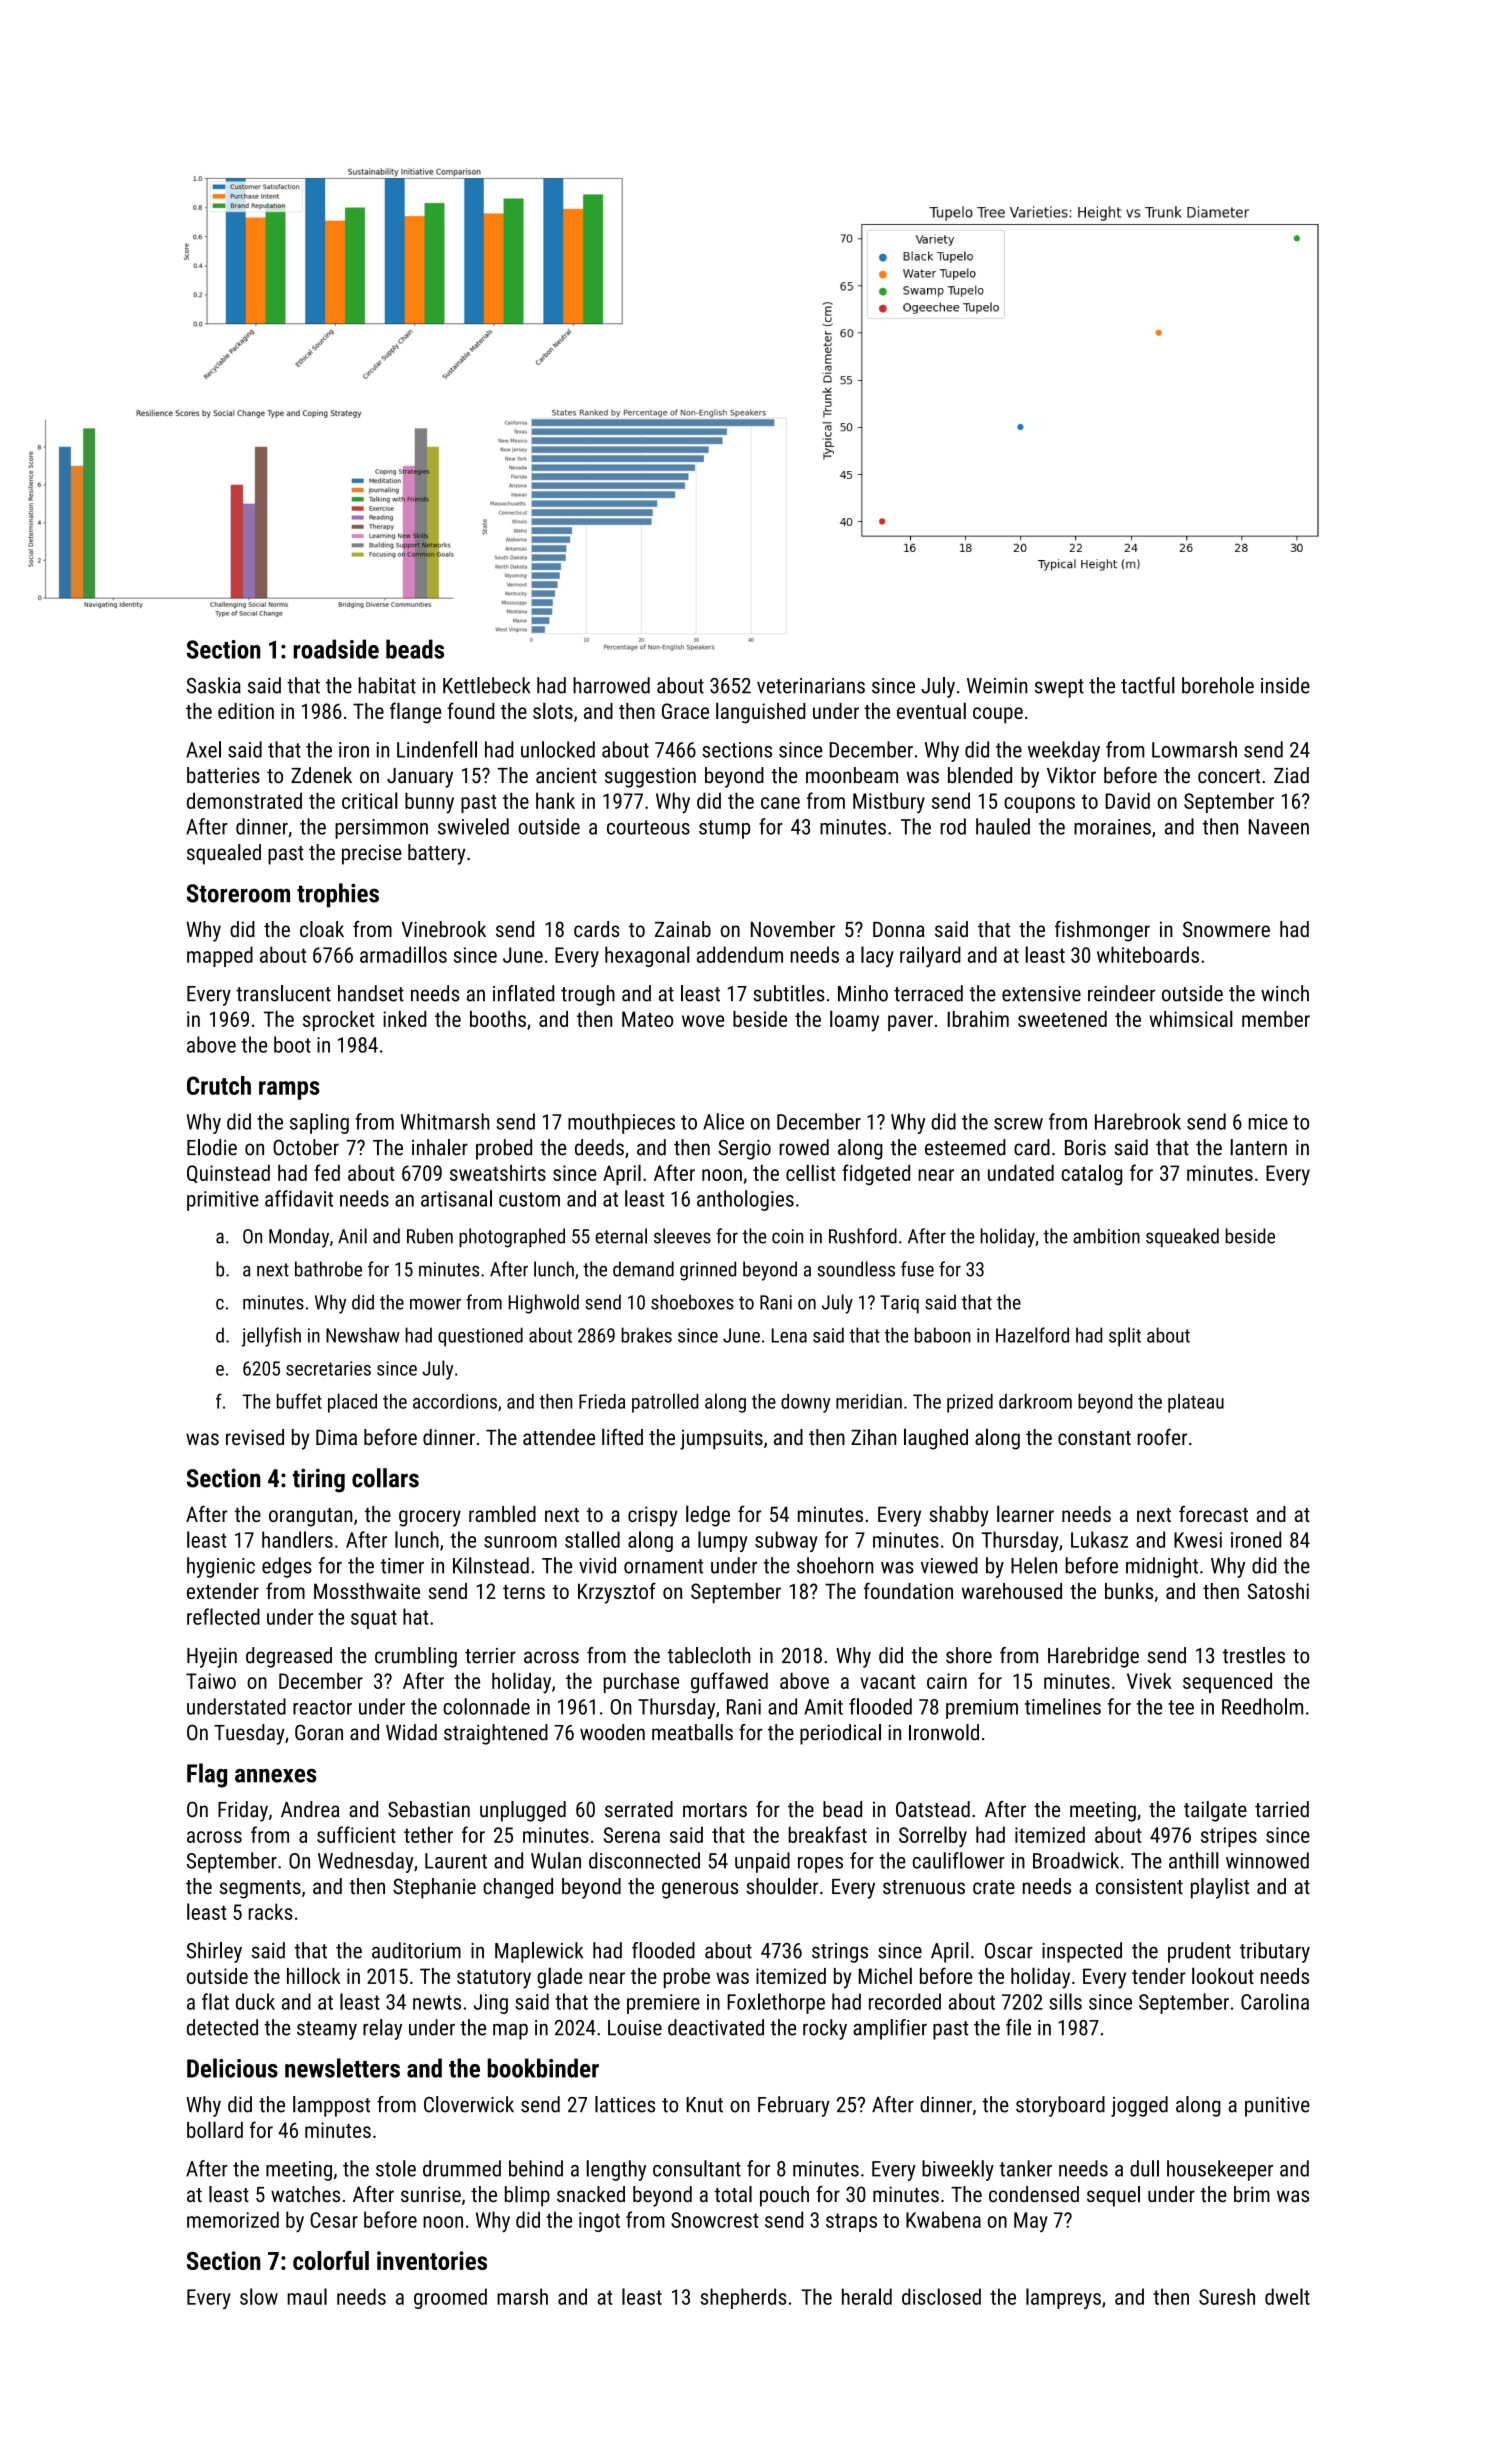  What do you see at coordinates (336, 1437) in the page?
I see `Dima` at bounding box center [336, 1437].
